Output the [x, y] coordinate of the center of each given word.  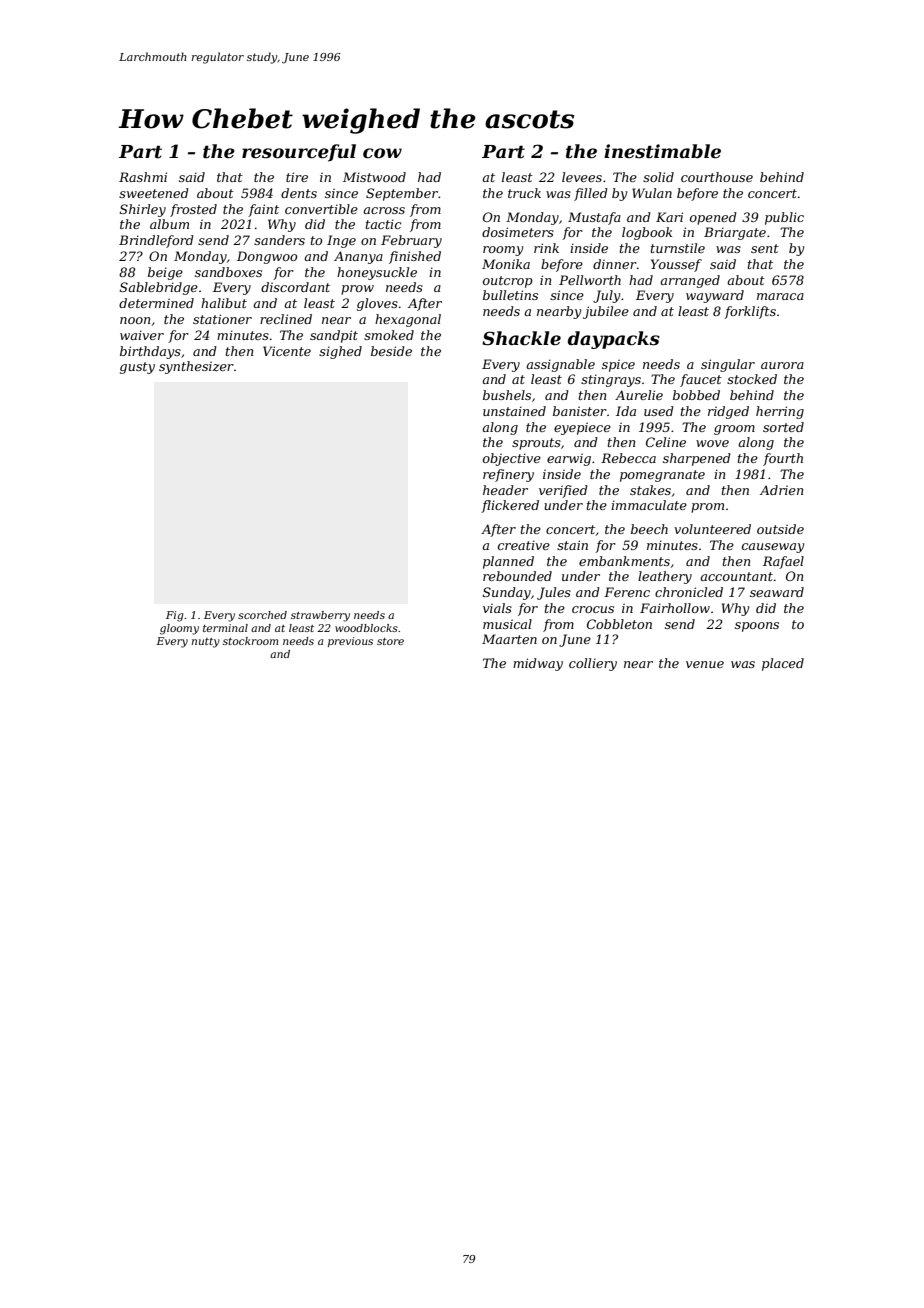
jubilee [606, 312]
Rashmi [143, 177]
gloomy [179, 629]
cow [382, 153]
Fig [174, 616]
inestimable [662, 151]
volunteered [712, 529]
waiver [142, 335]
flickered [510, 506]
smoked [389, 335]
